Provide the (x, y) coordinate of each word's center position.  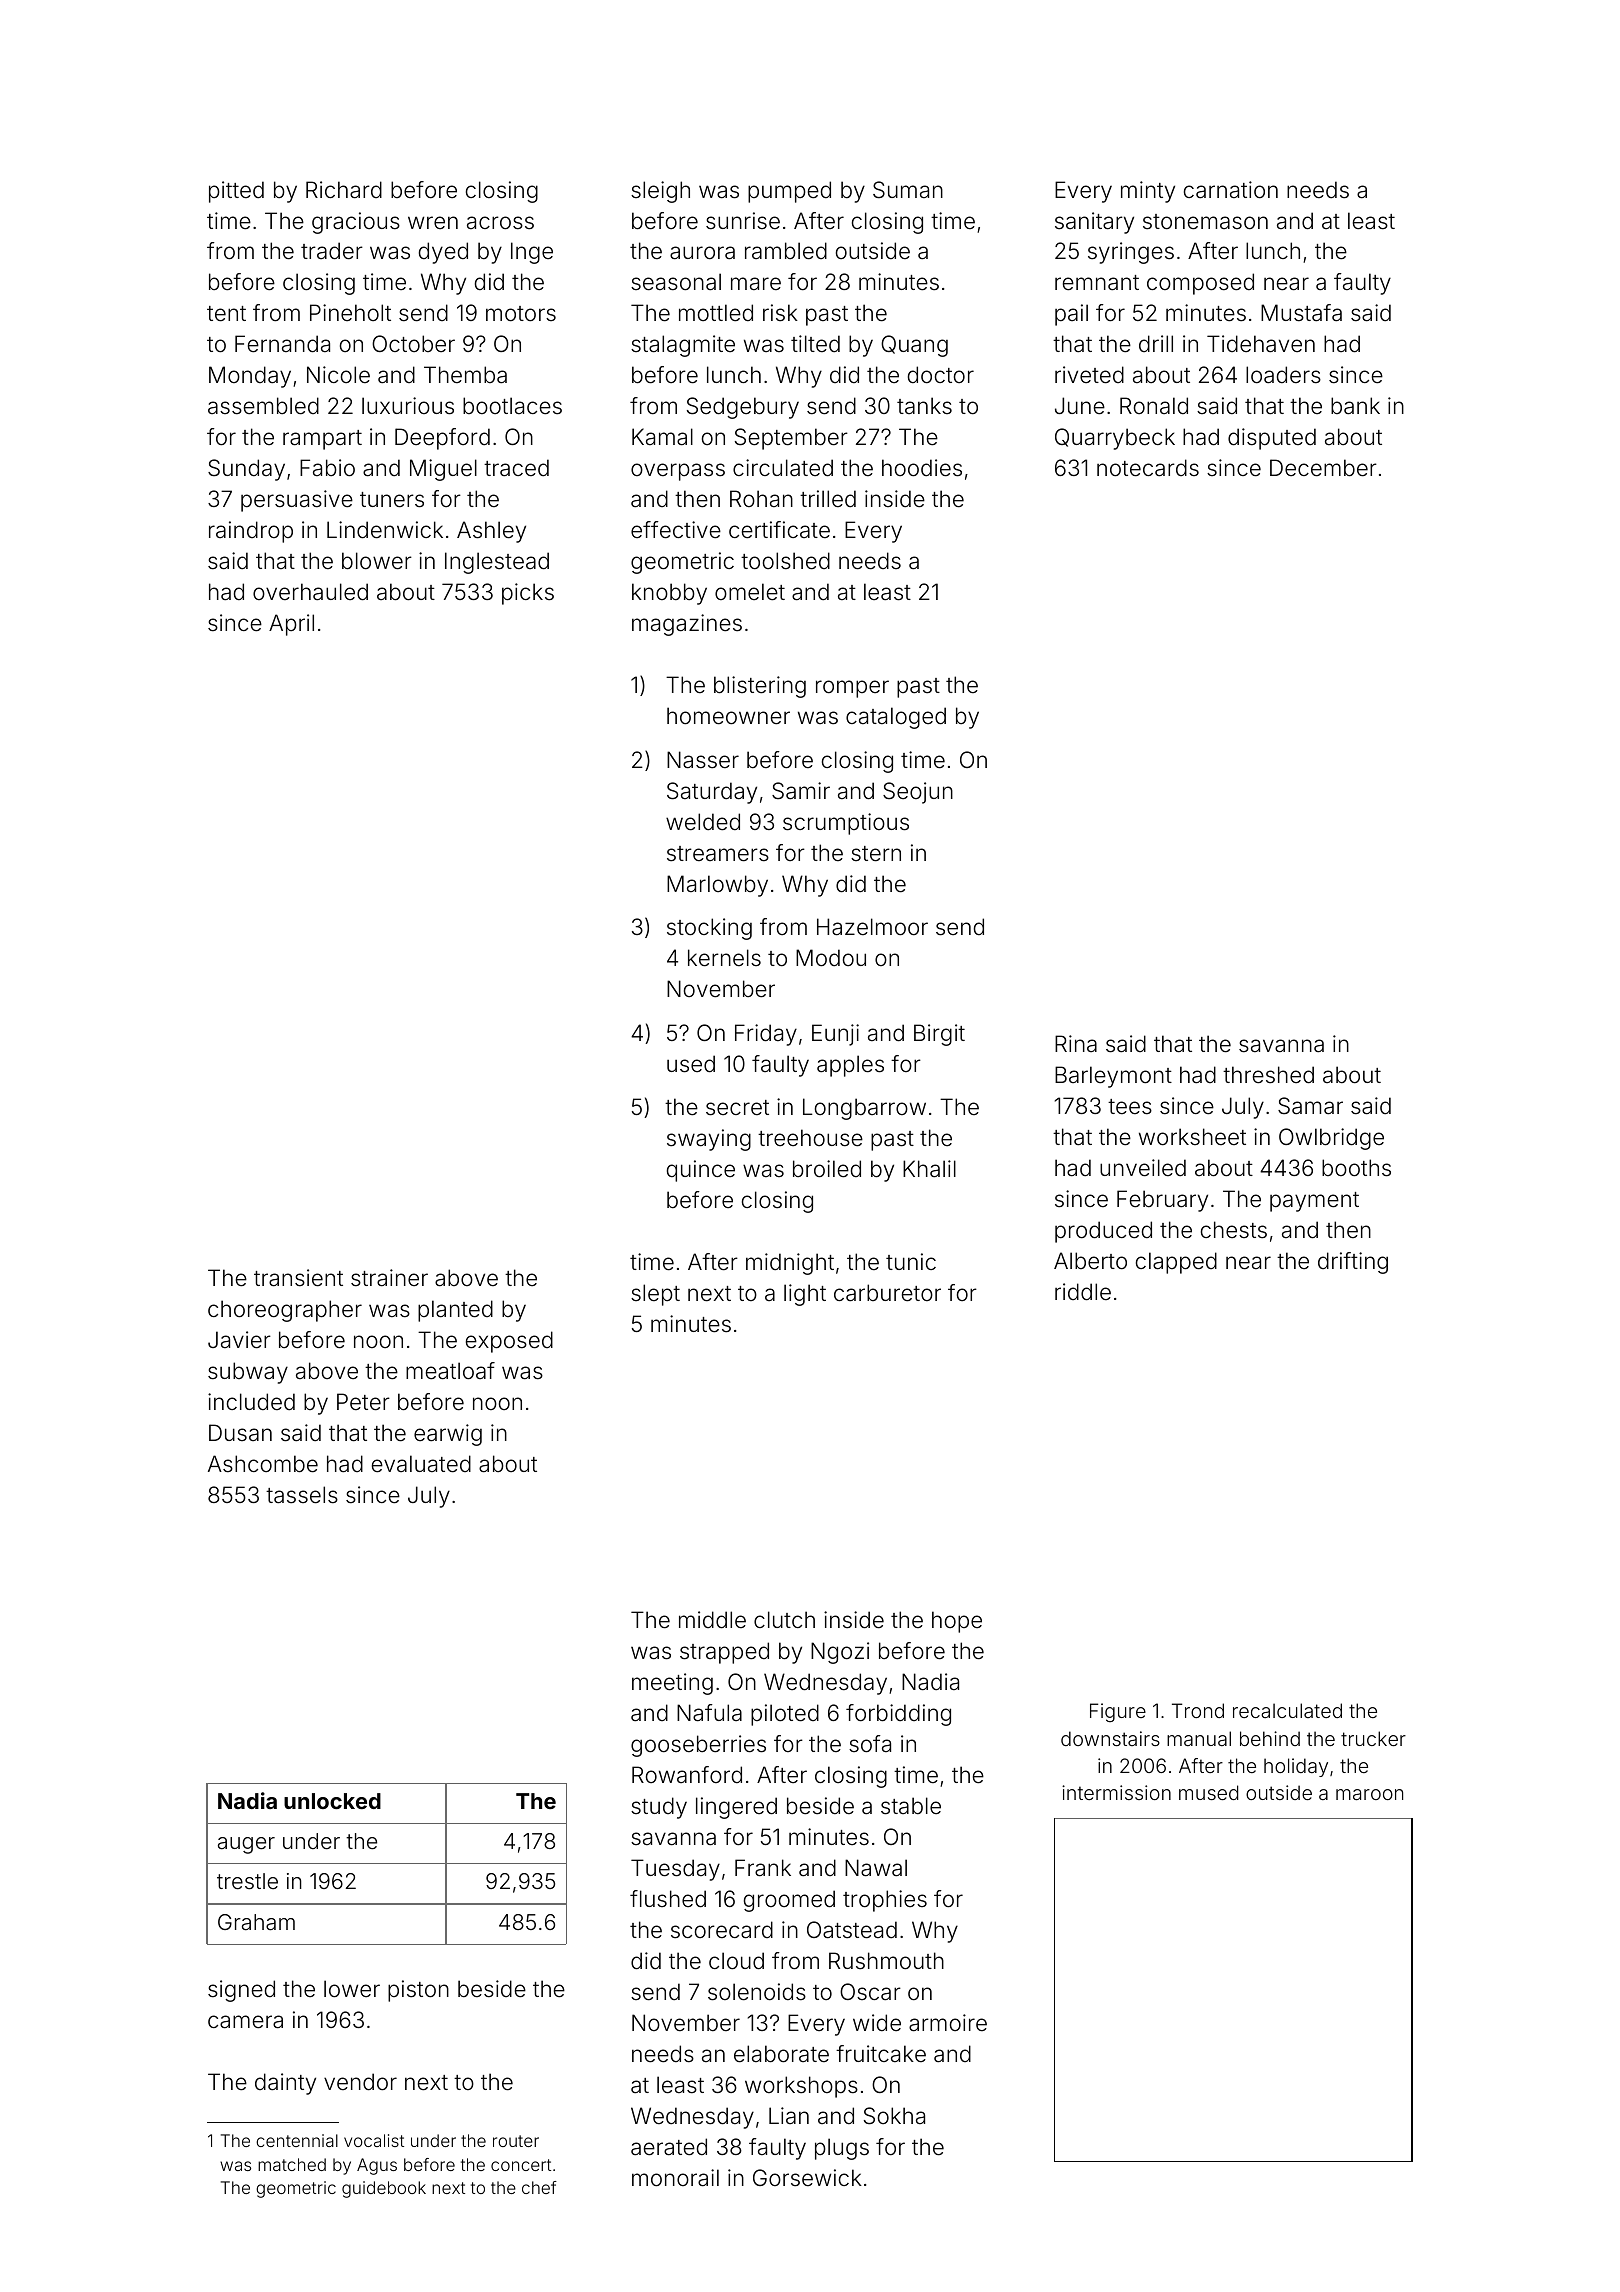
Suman (908, 190)
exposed (509, 1342)
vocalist (374, 2140)
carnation (1231, 190)
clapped (1176, 1263)
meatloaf (450, 1371)
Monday (250, 377)
